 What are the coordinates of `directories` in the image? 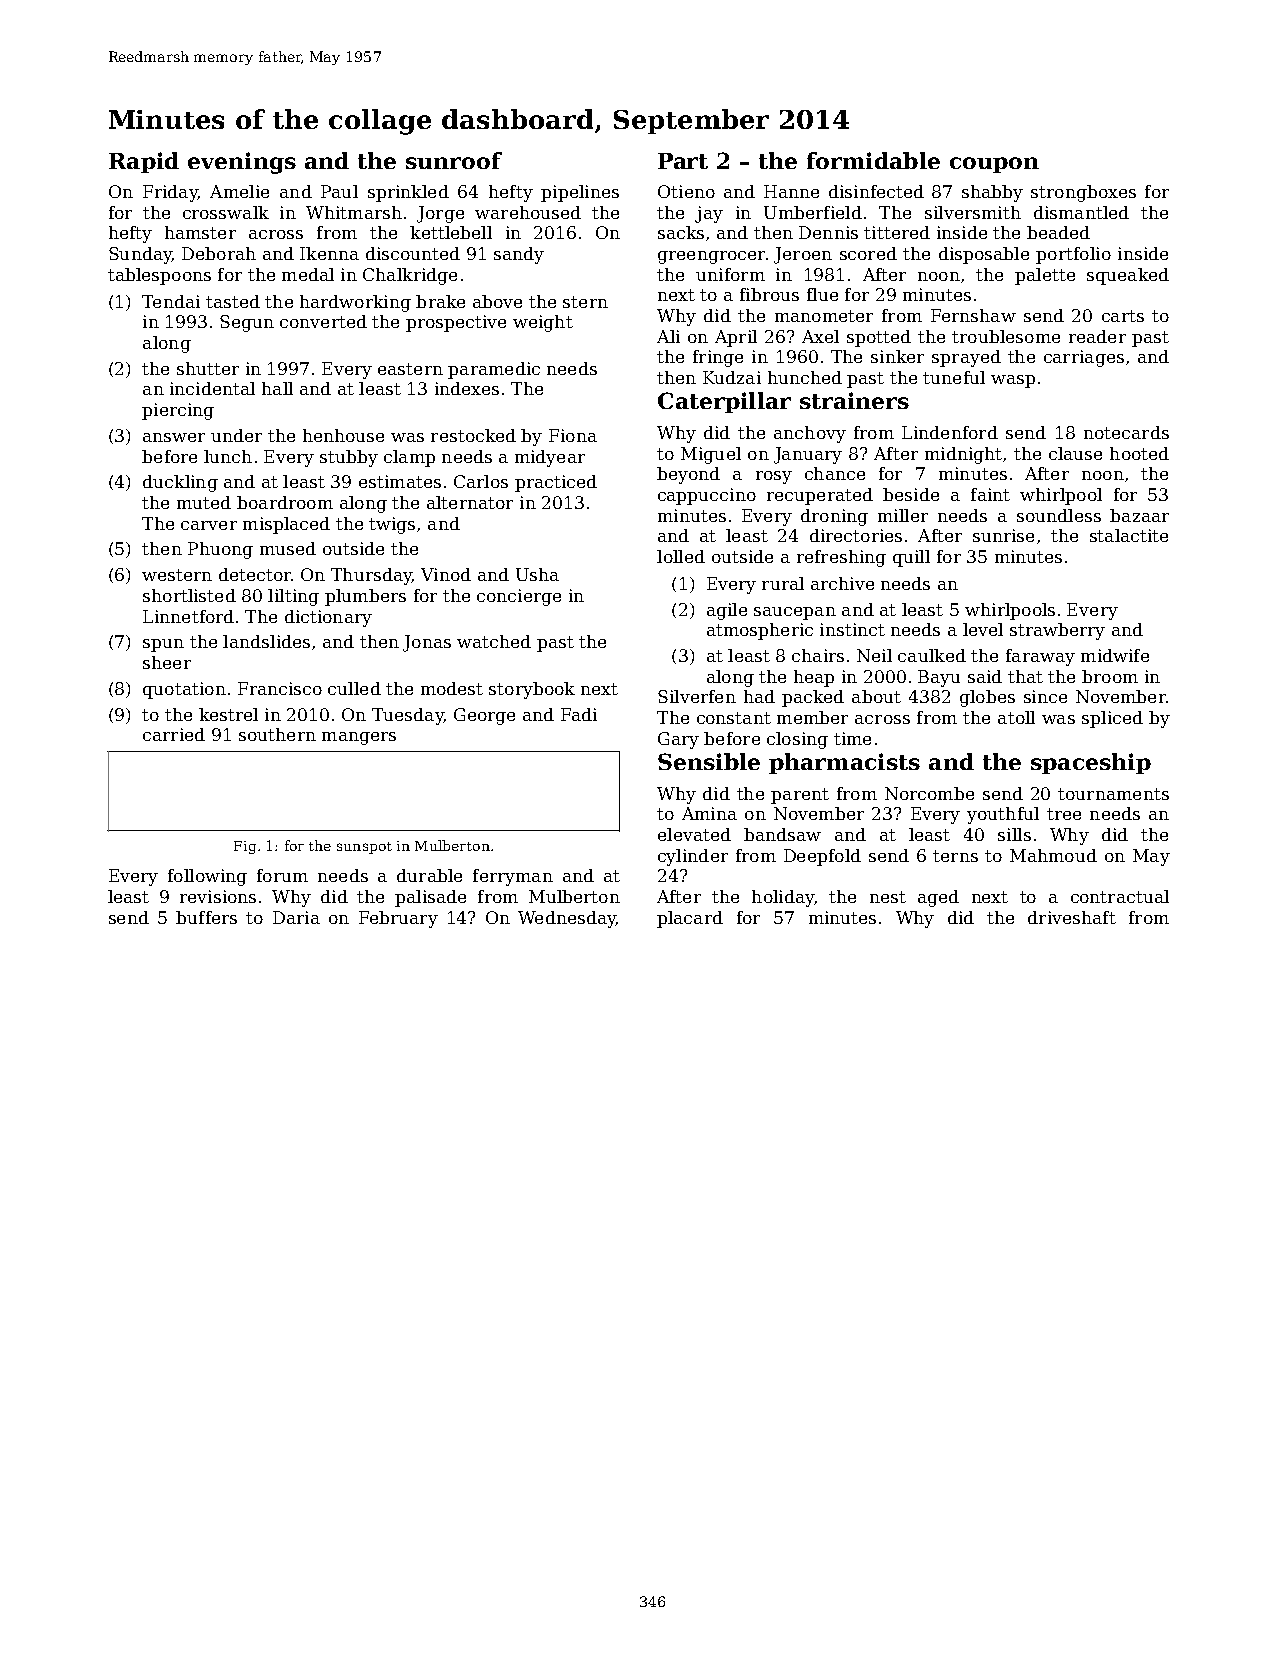 It's located at (856, 535).
